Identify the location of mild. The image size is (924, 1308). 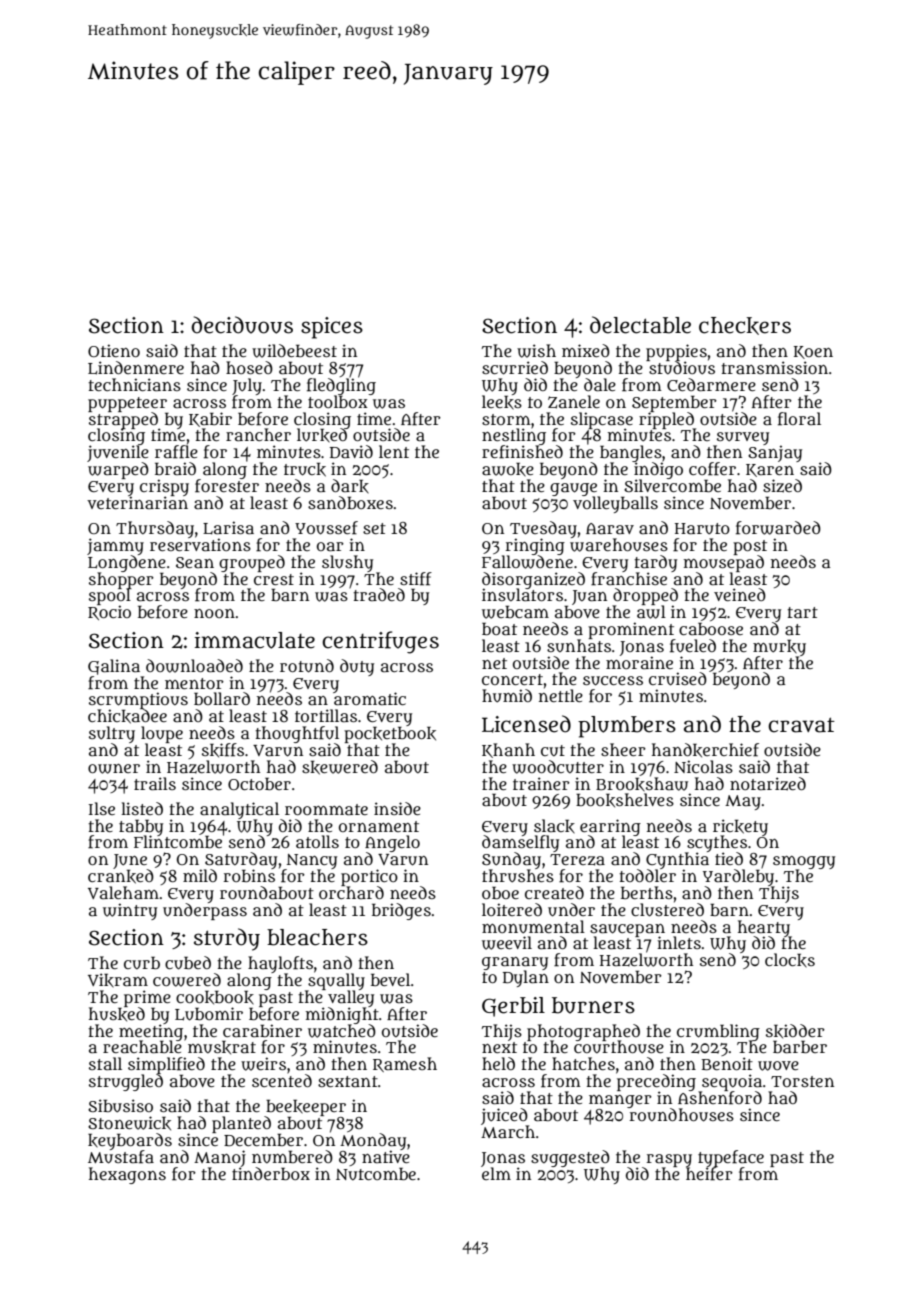
(200, 875).
